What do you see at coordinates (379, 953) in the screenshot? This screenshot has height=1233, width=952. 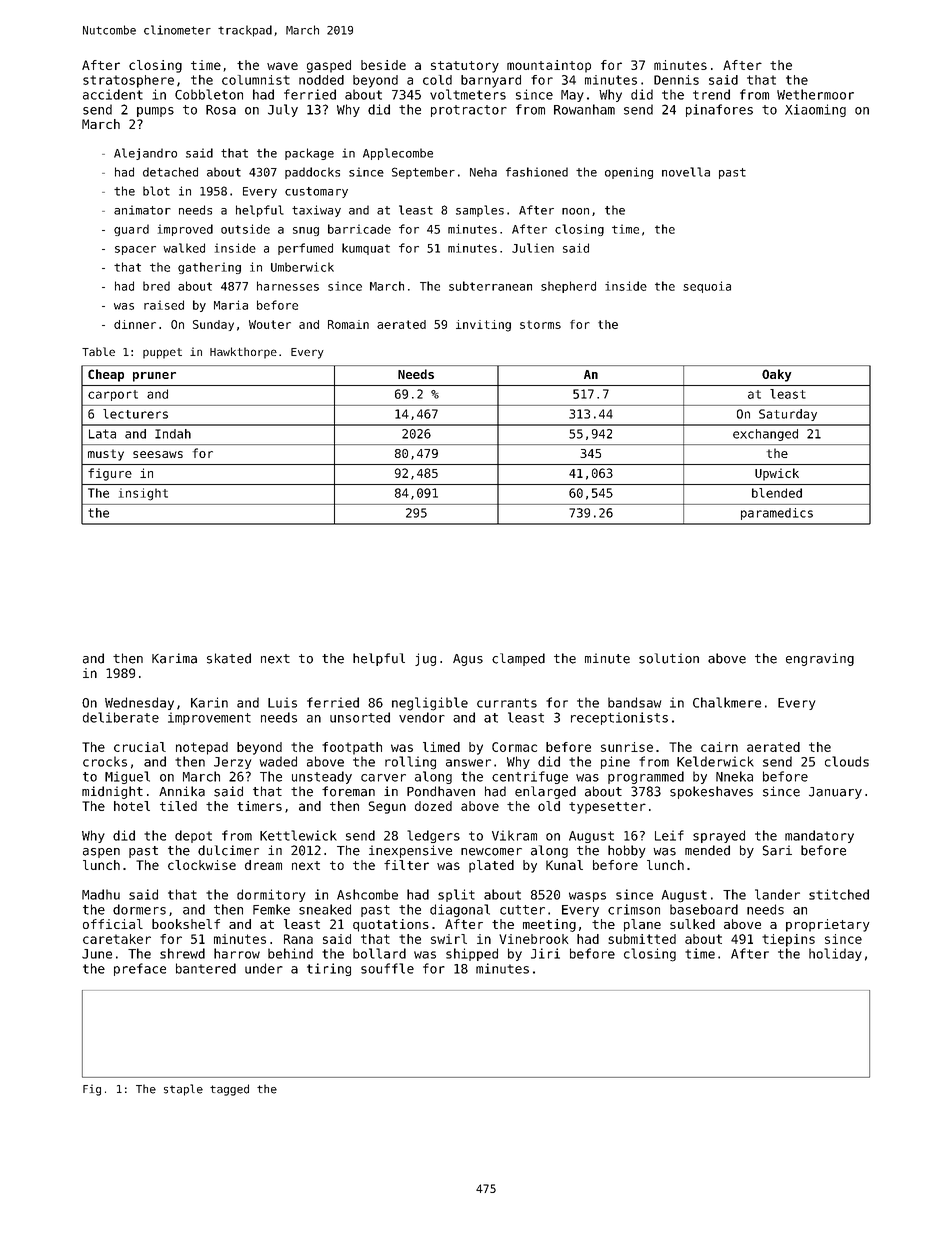 I see `bollard` at bounding box center [379, 953].
